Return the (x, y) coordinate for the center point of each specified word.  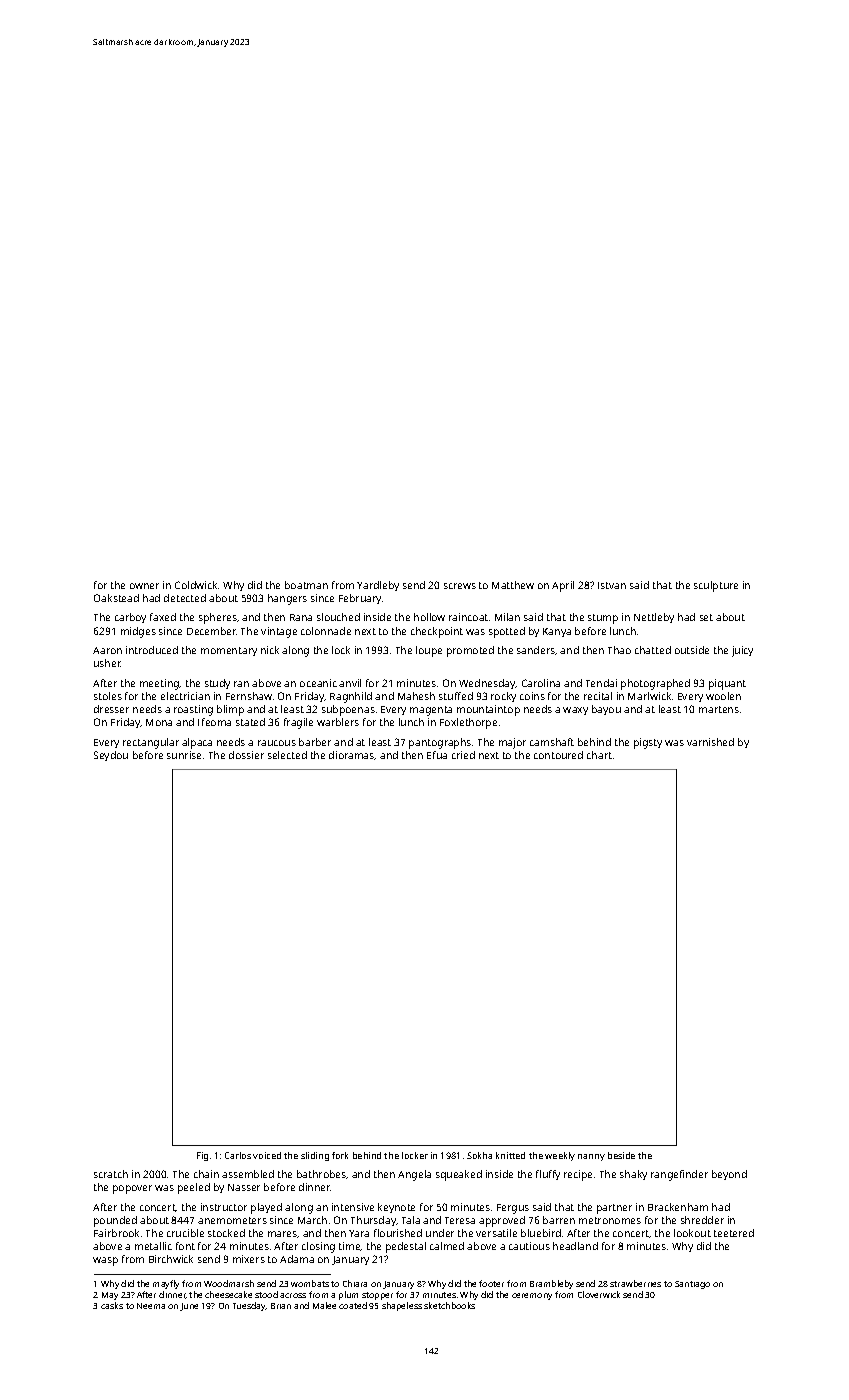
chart (599, 755)
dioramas (352, 755)
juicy (742, 651)
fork (340, 1155)
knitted (510, 1155)
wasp (105, 1261)
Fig (202, 1156)
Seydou (111, 756)
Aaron (107, 650)
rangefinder (679, 1175)
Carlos (238, 1155)
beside (621, 1155)
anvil (350, 683)
